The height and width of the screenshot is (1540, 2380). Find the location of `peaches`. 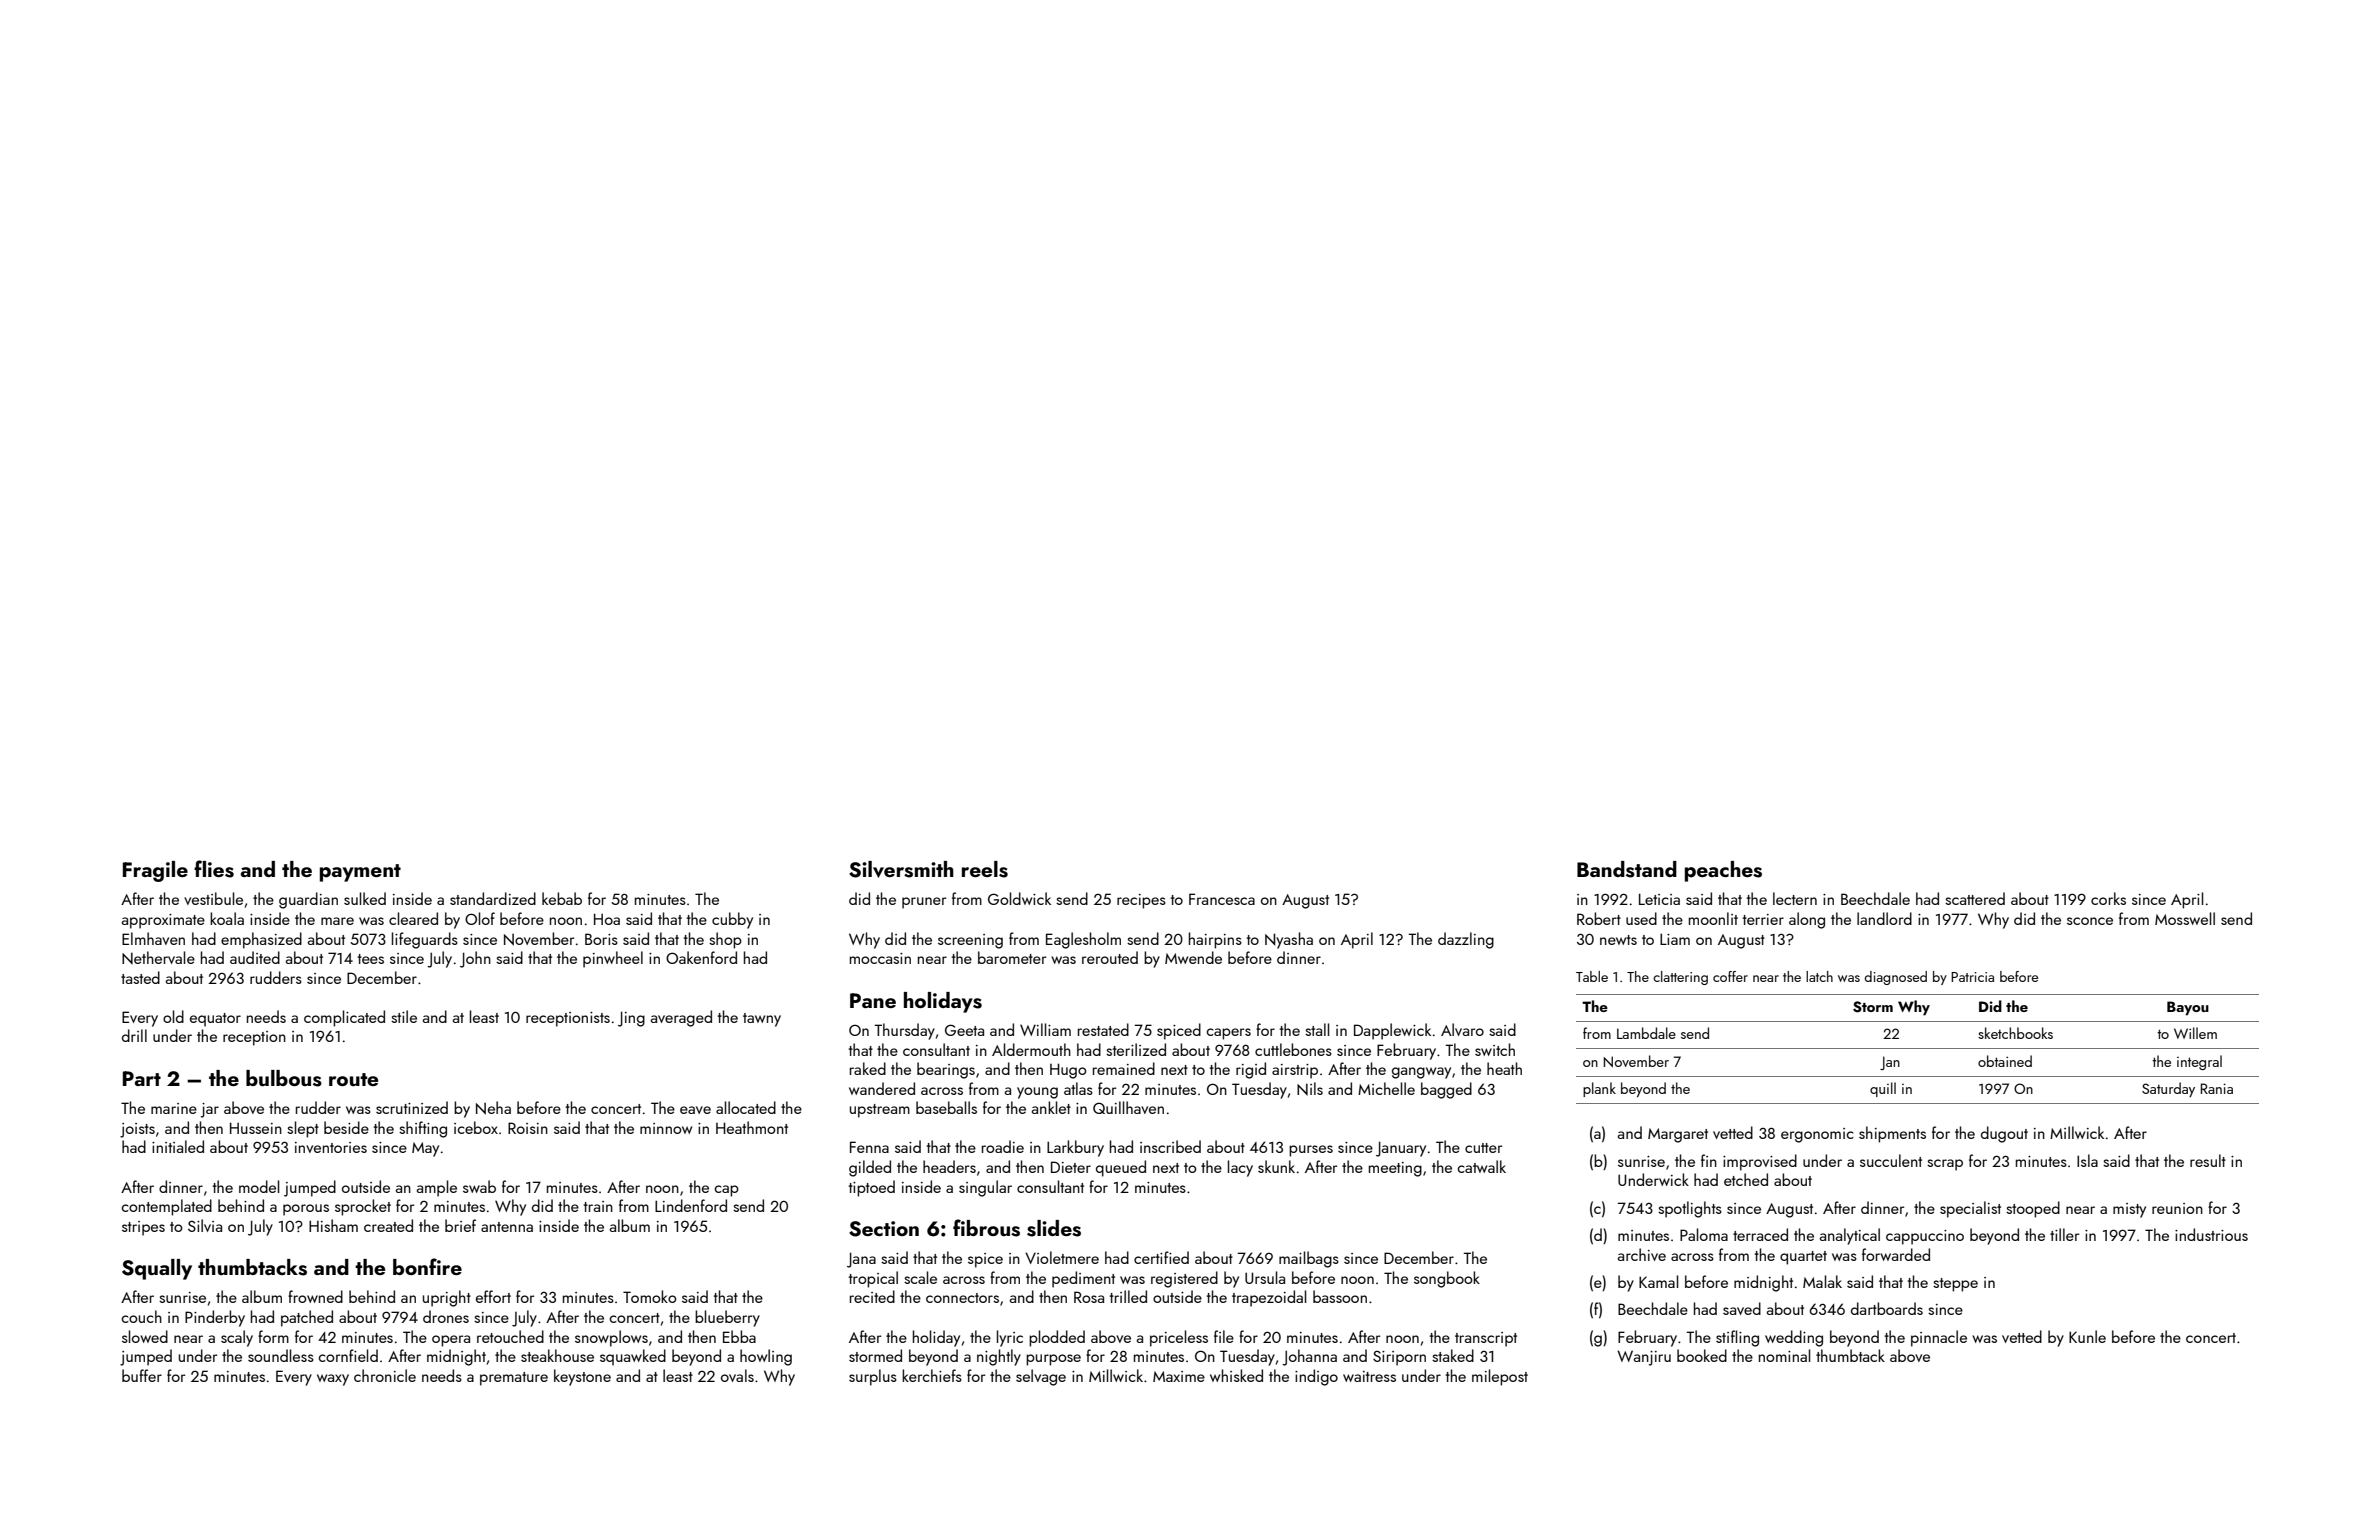

peaches is located at coordinates (1723, 871).
